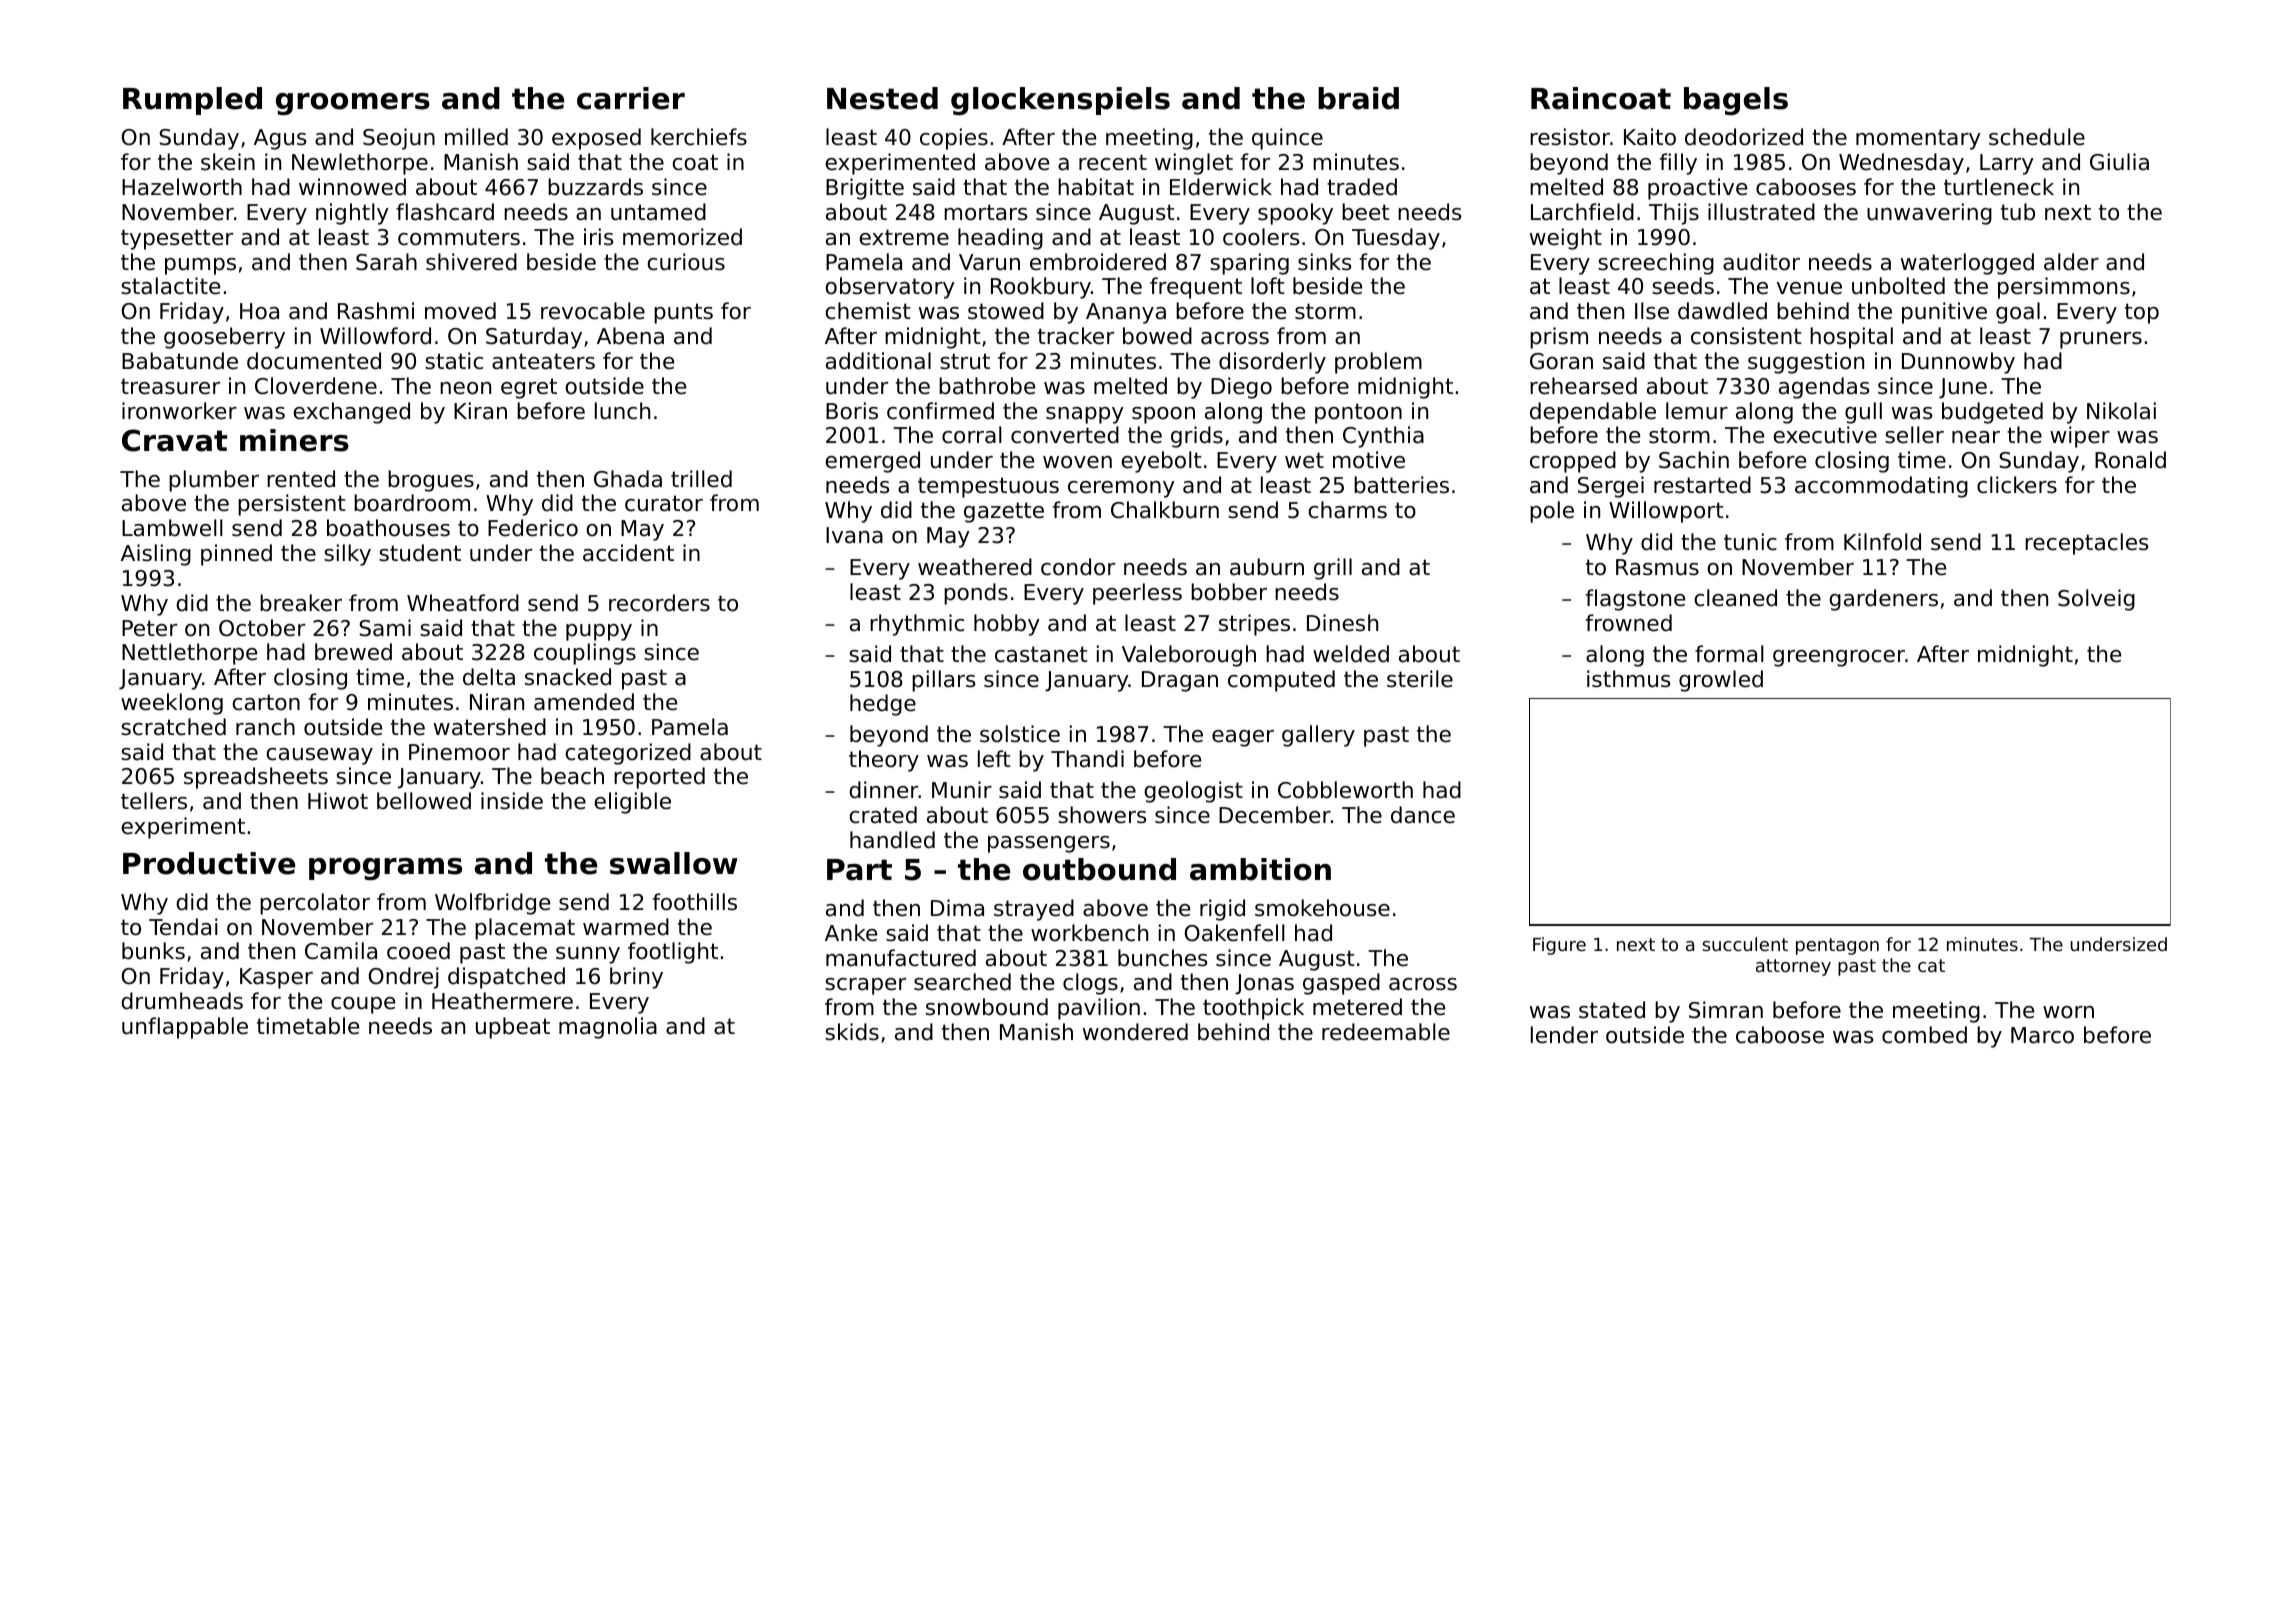 This screenshot has height=1620, width=2292. Describe the element at coordinates (1420, 679) in the screenshot. I see `sterile` at that location.
